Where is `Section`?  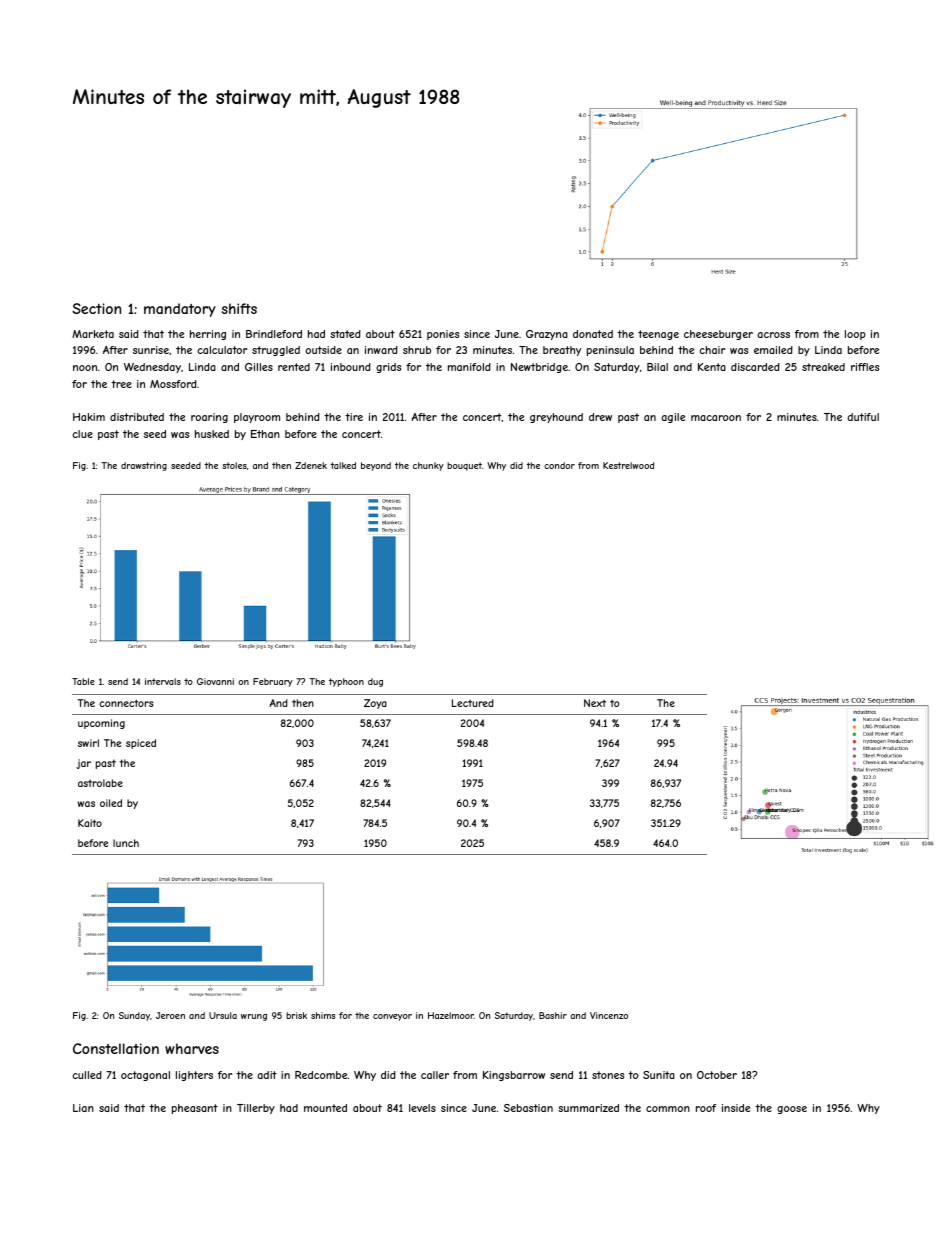 Section is located at coordinates (96, 308).
